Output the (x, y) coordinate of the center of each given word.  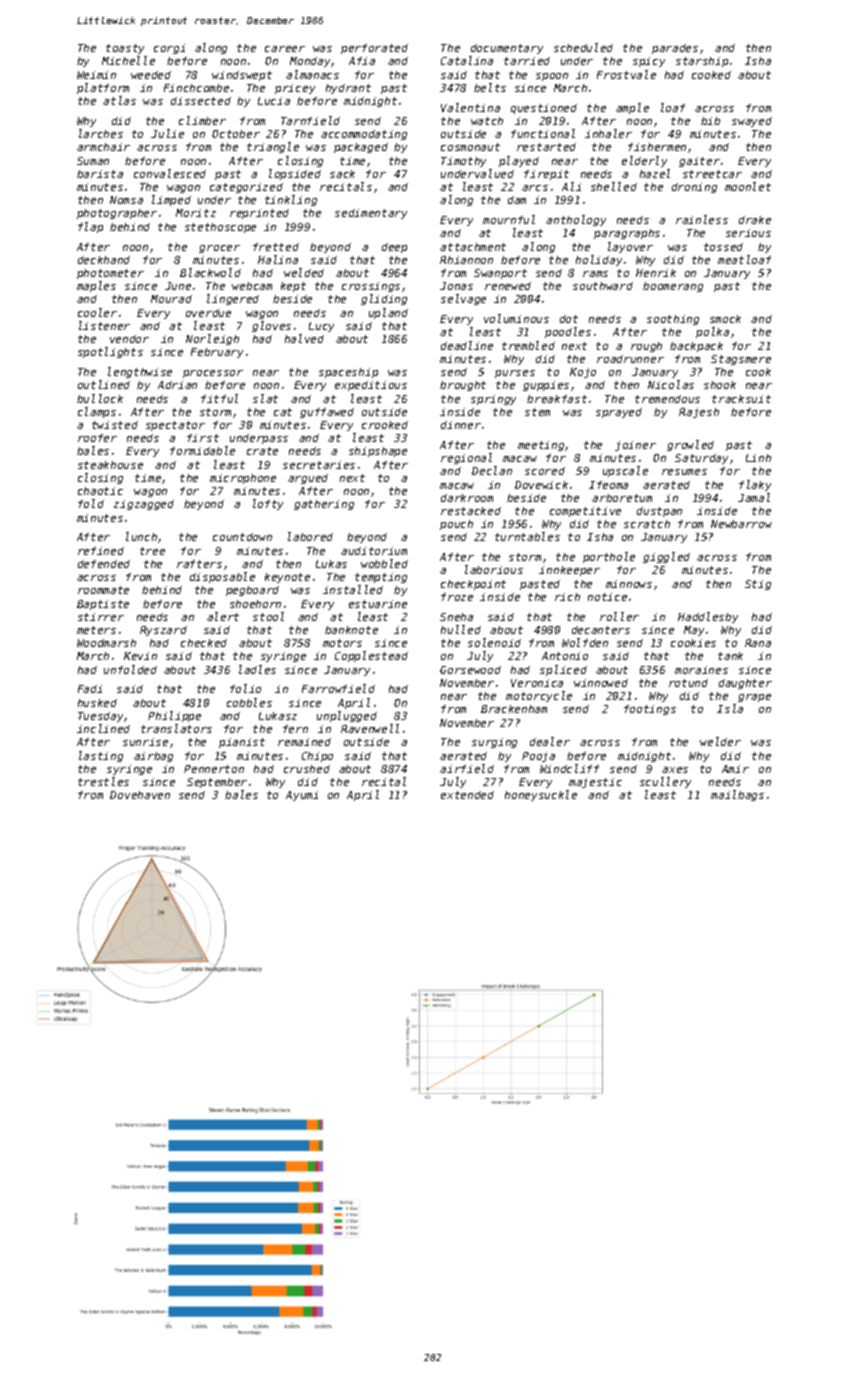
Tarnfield (310, 120)
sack (342, 174)
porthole (609, 557)
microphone (243, 479)
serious (748, 233)
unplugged (347, 716)
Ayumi (302, 796)
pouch (456, 525)
